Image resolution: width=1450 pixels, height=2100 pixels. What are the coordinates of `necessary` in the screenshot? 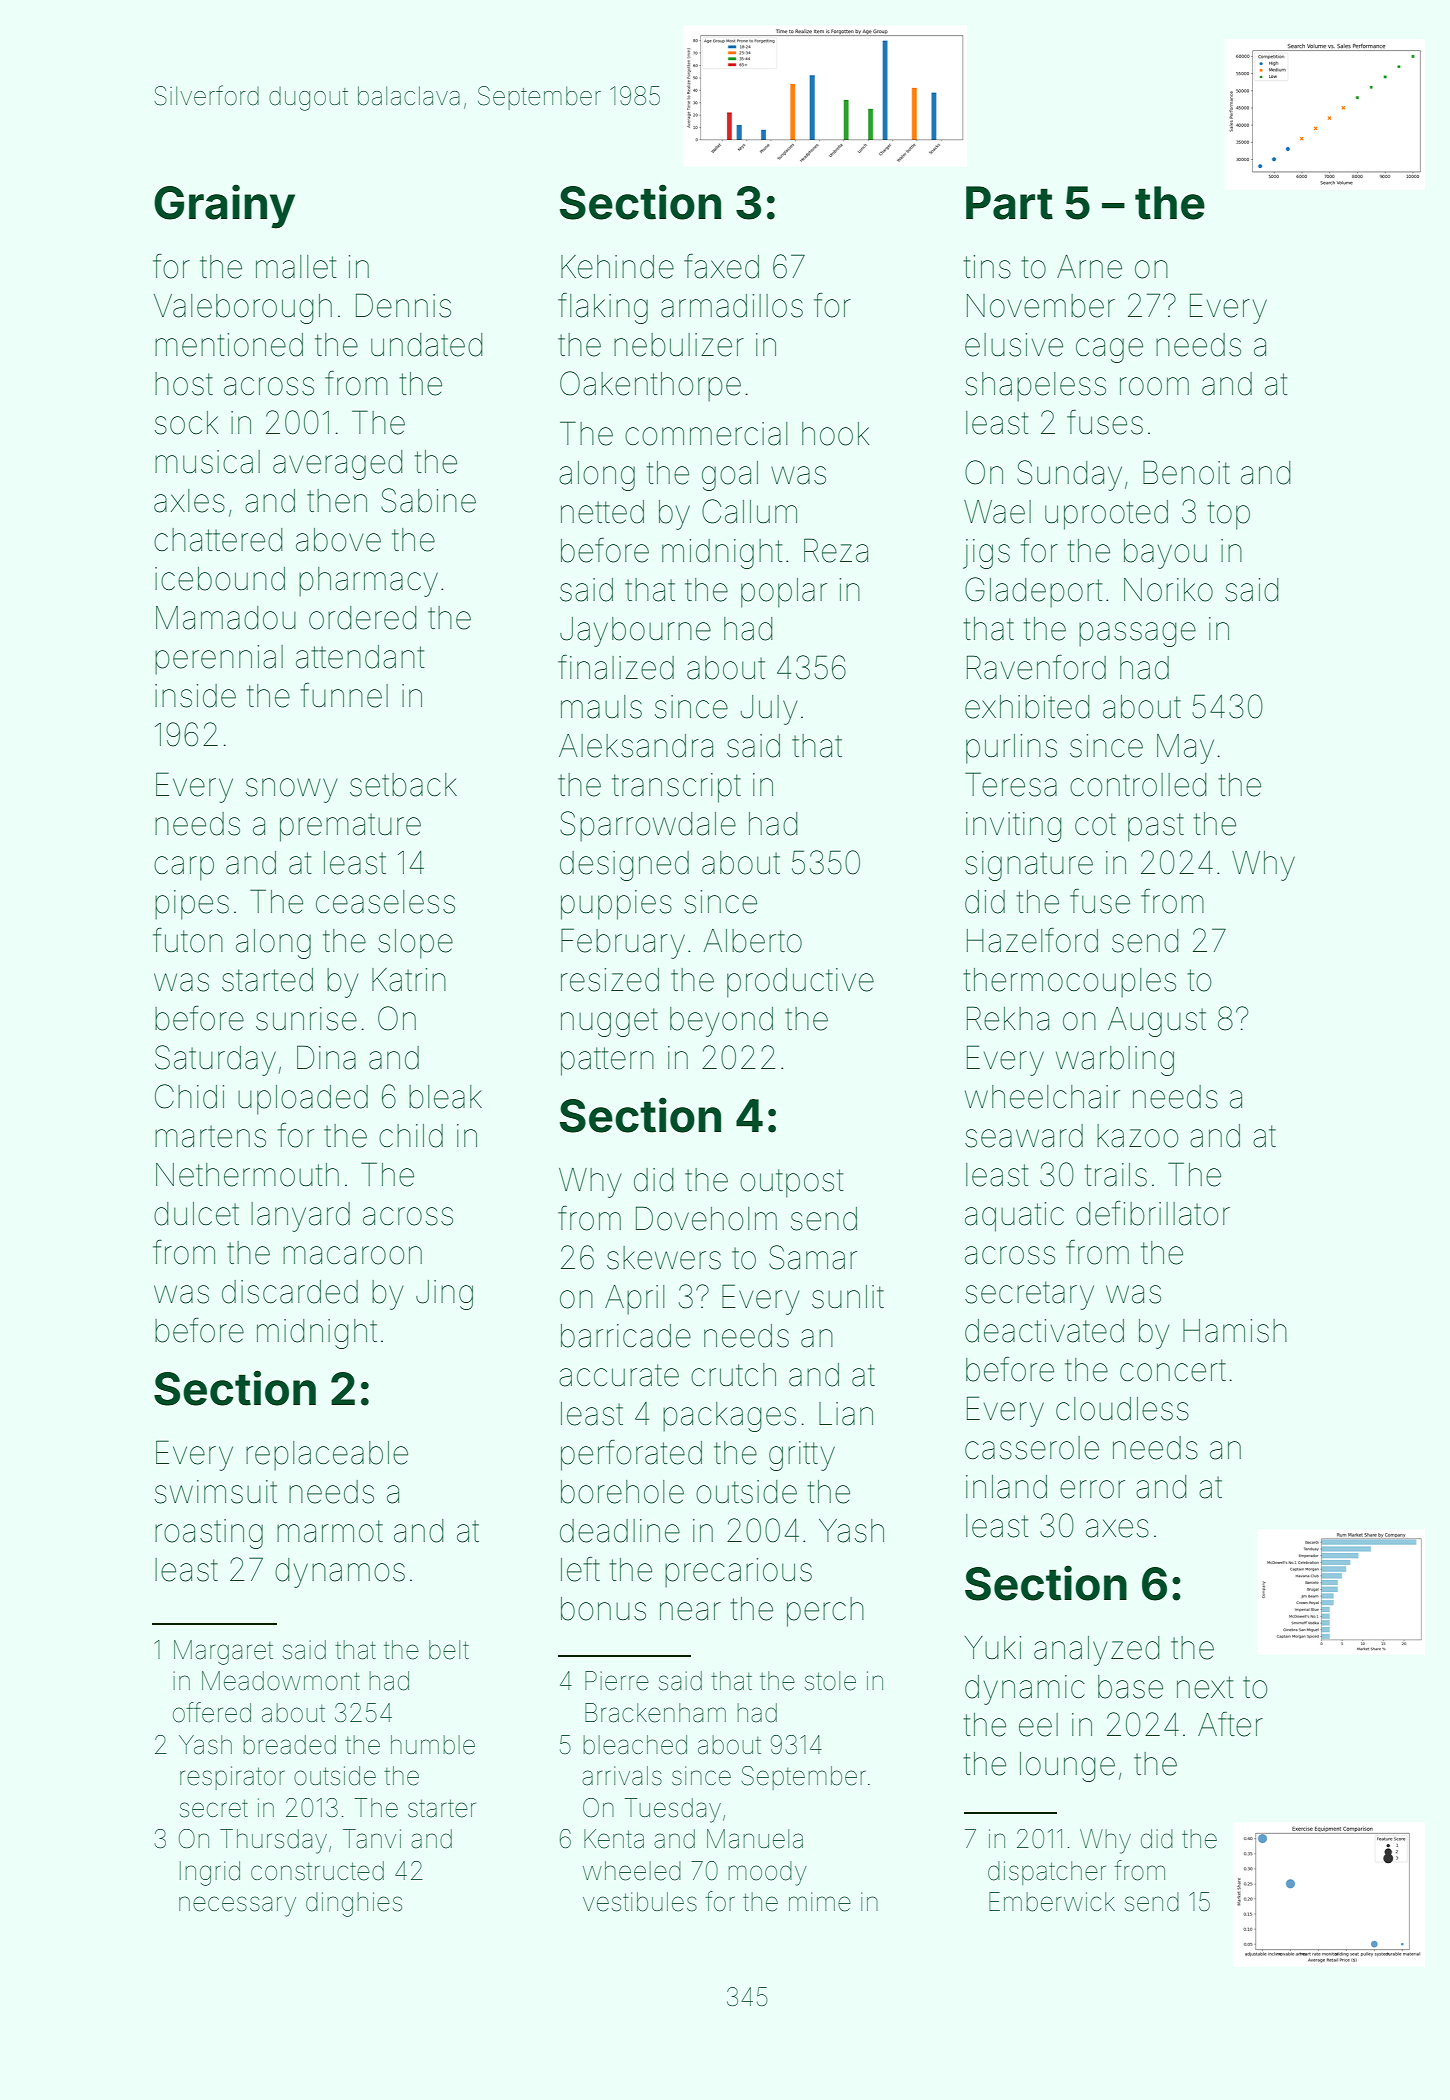 It's located at (237, 1906).
